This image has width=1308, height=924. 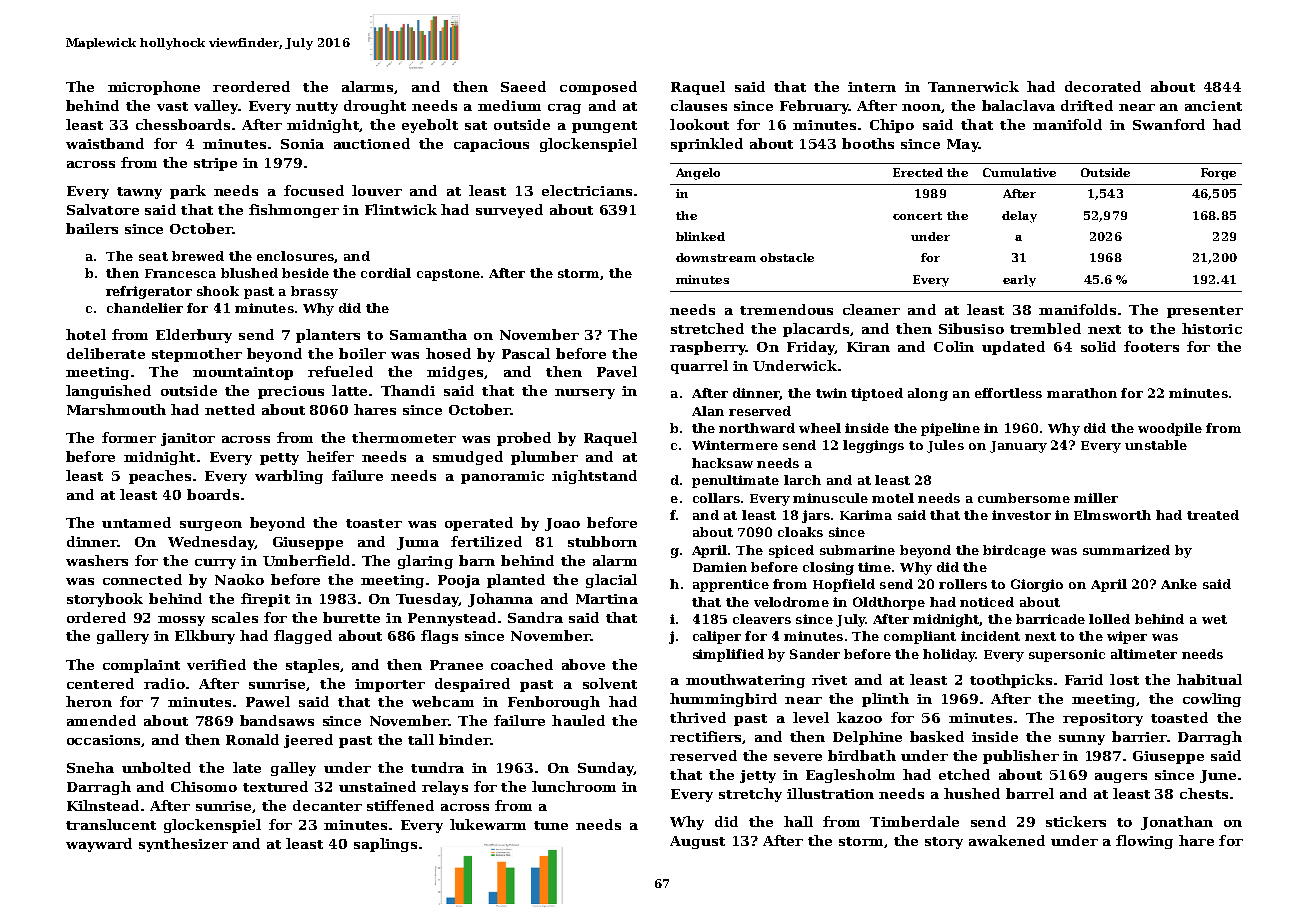 I want to click on drought, so click(x=375, y=107).
